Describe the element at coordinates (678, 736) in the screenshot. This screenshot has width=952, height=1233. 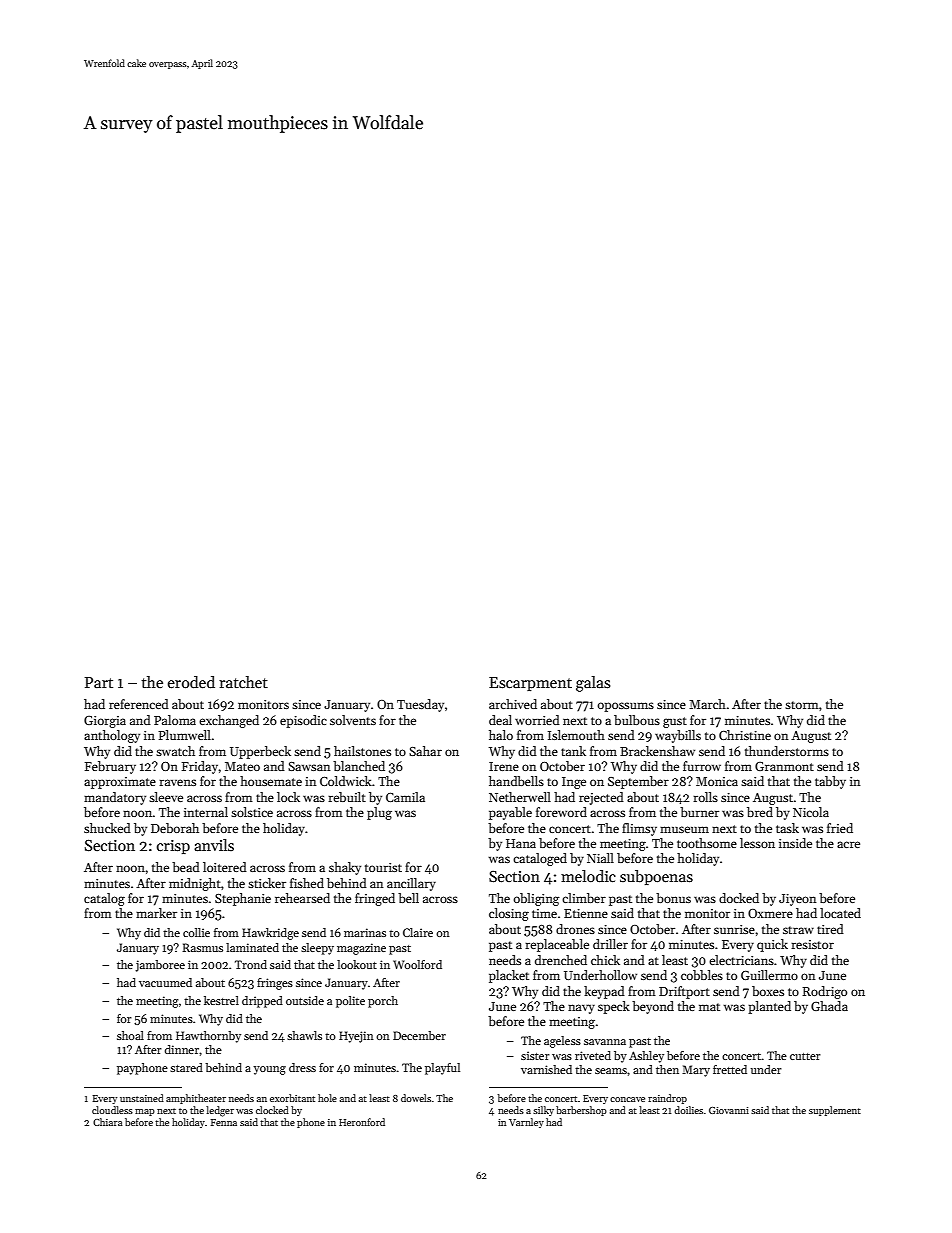
I see `waybills` at that location.
